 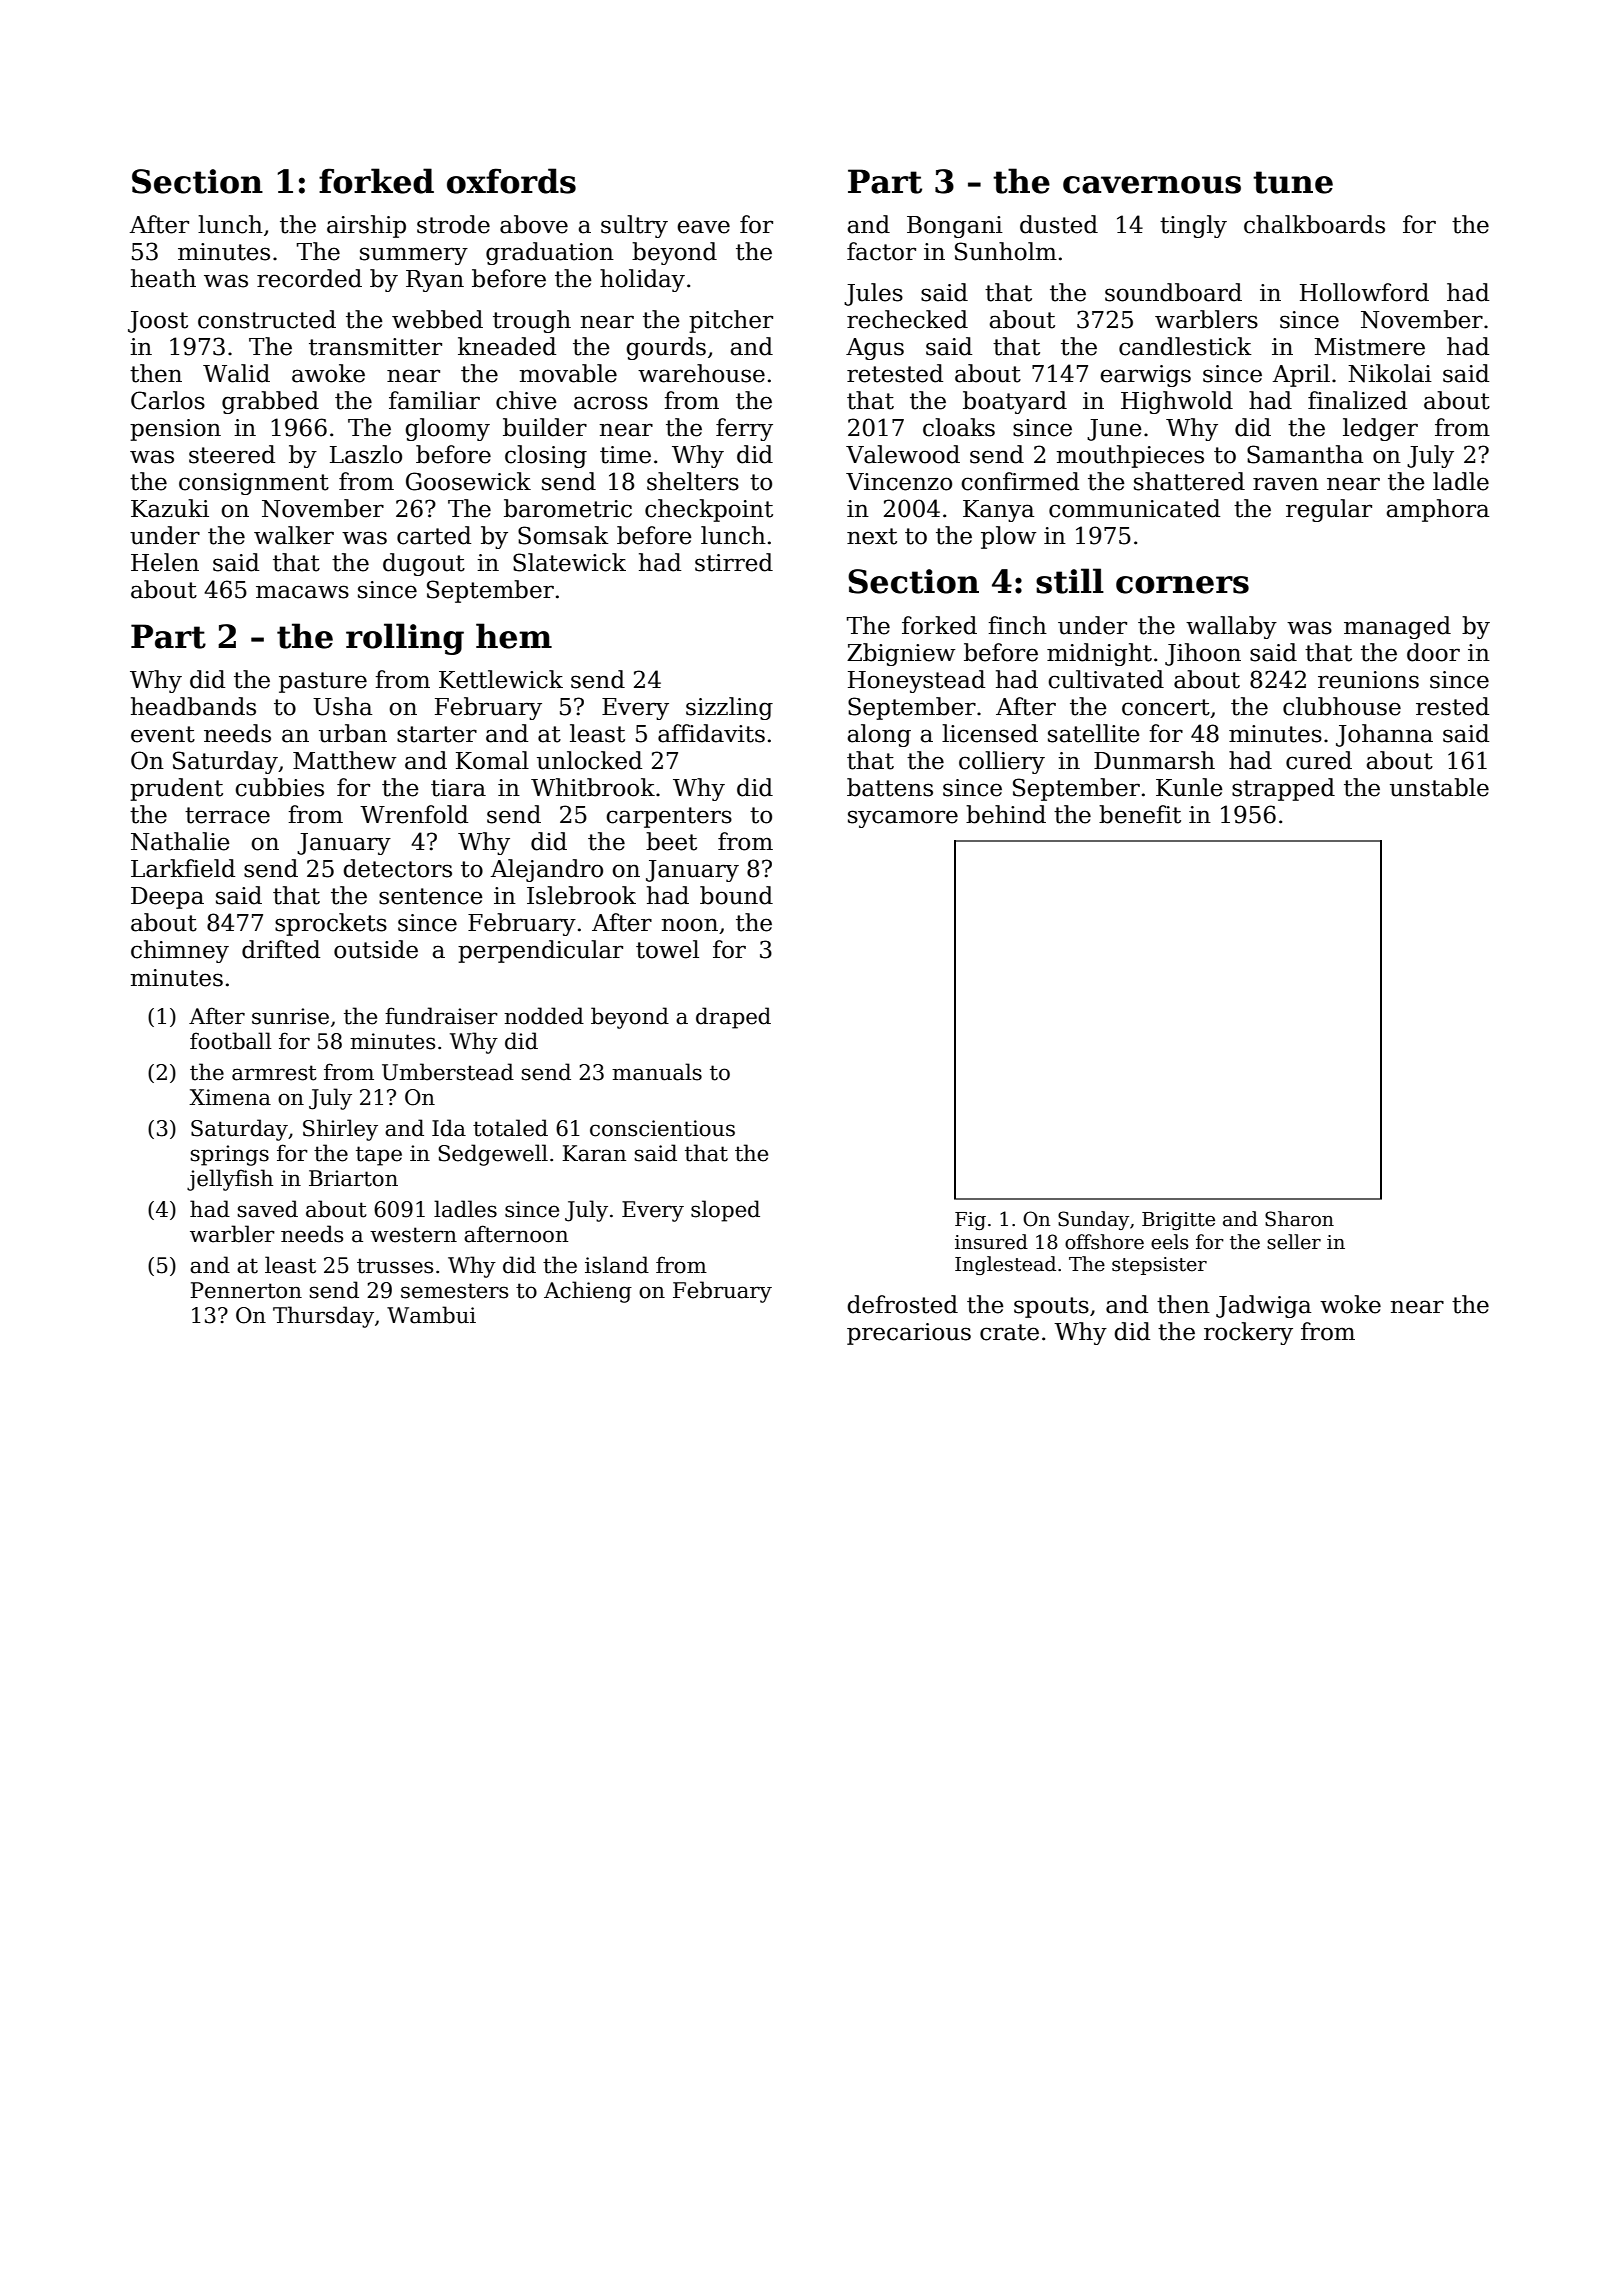 What do you see at coordinates (731, 321) in the page?
I see `pitcher` at bounding box center [731, 321].
